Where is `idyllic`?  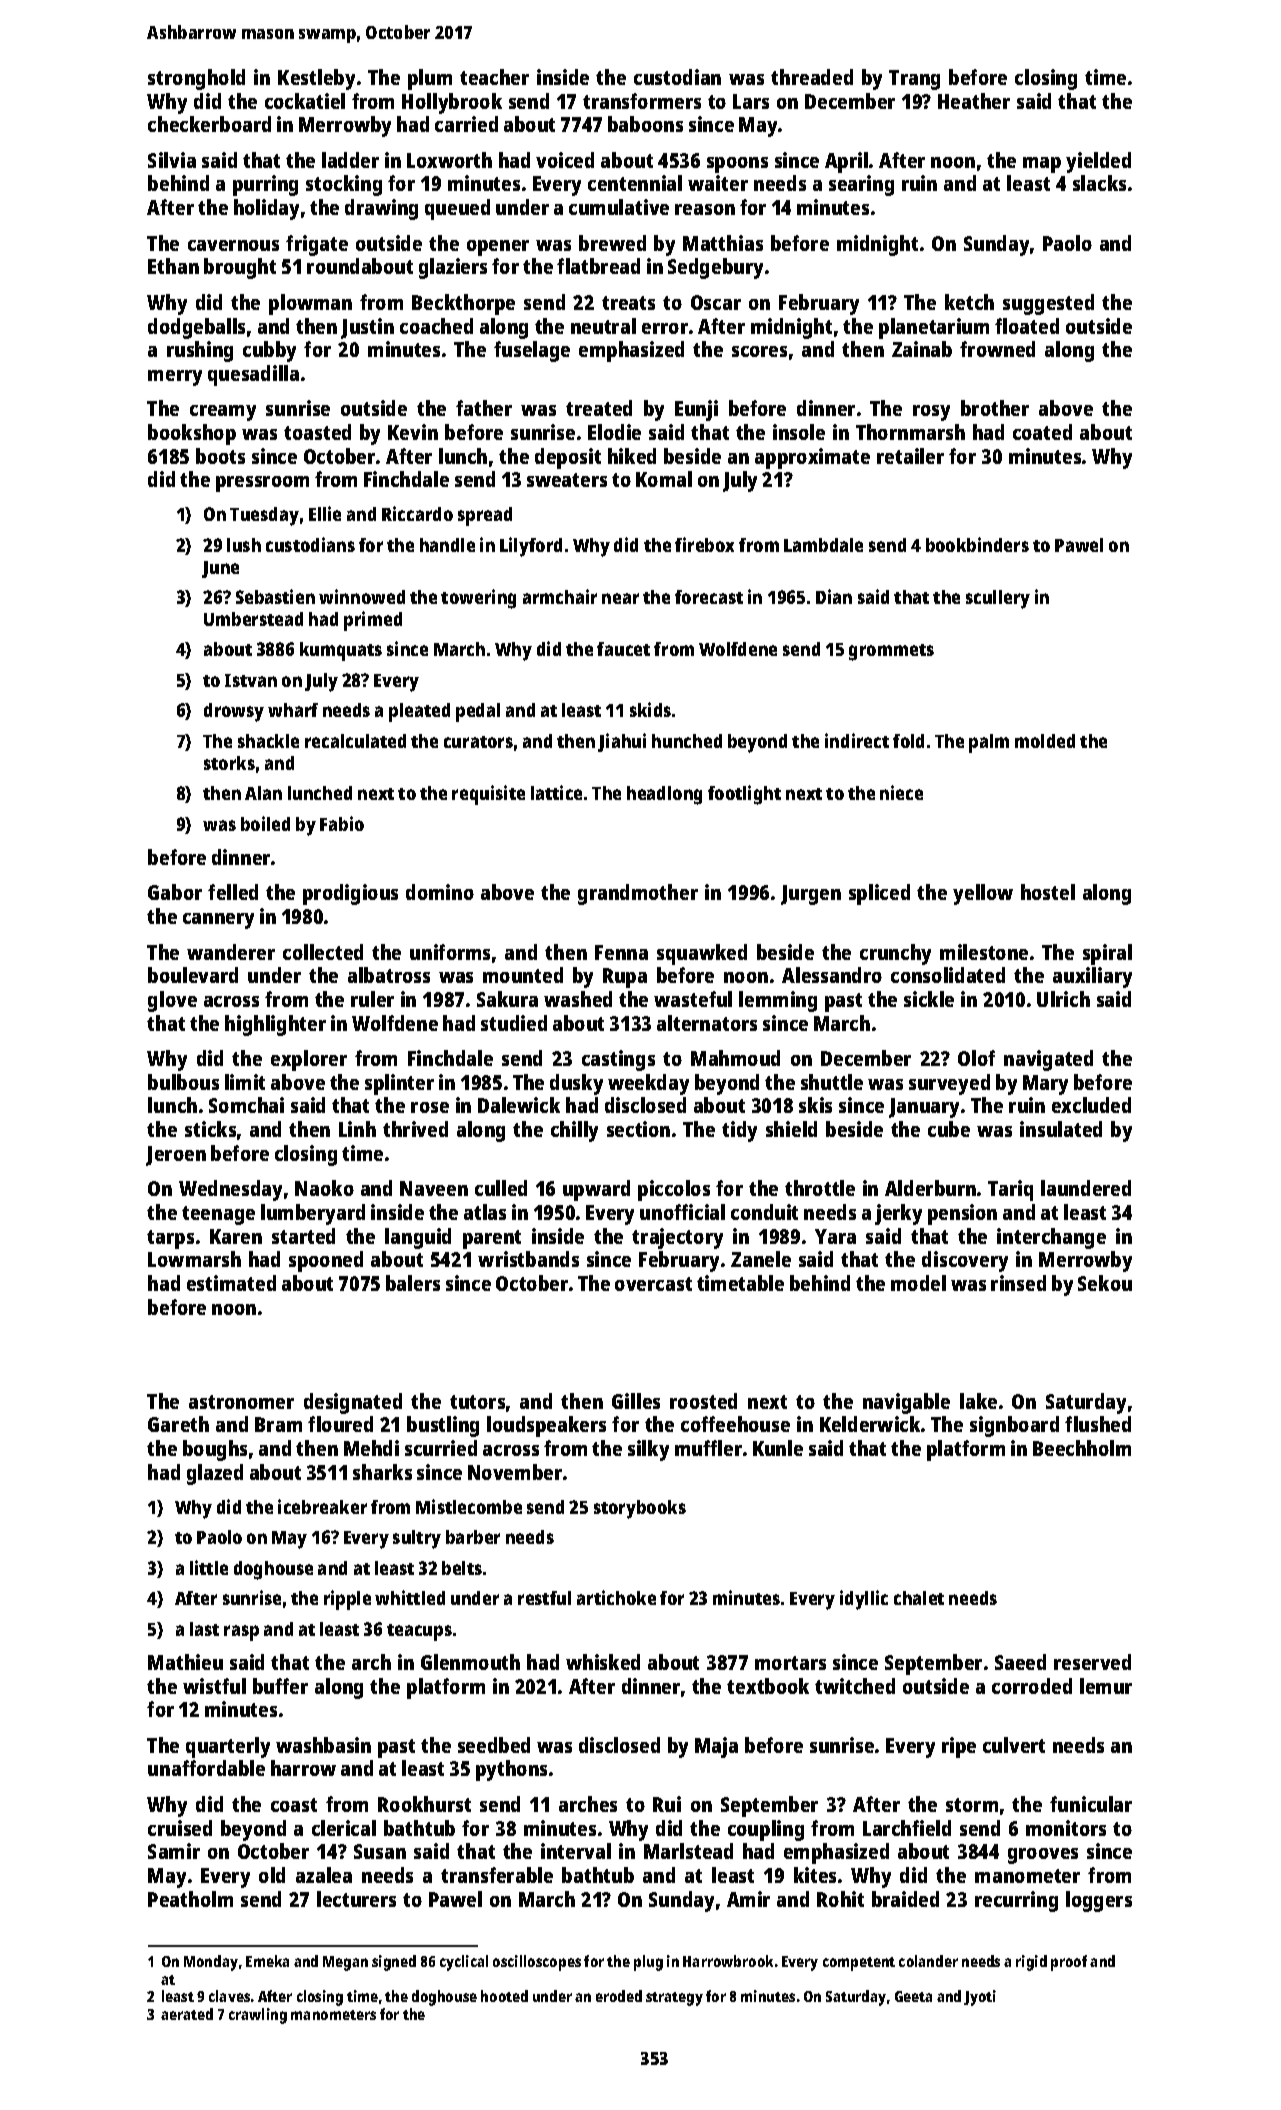 idyllic is located at coordinates (864, 1600).
